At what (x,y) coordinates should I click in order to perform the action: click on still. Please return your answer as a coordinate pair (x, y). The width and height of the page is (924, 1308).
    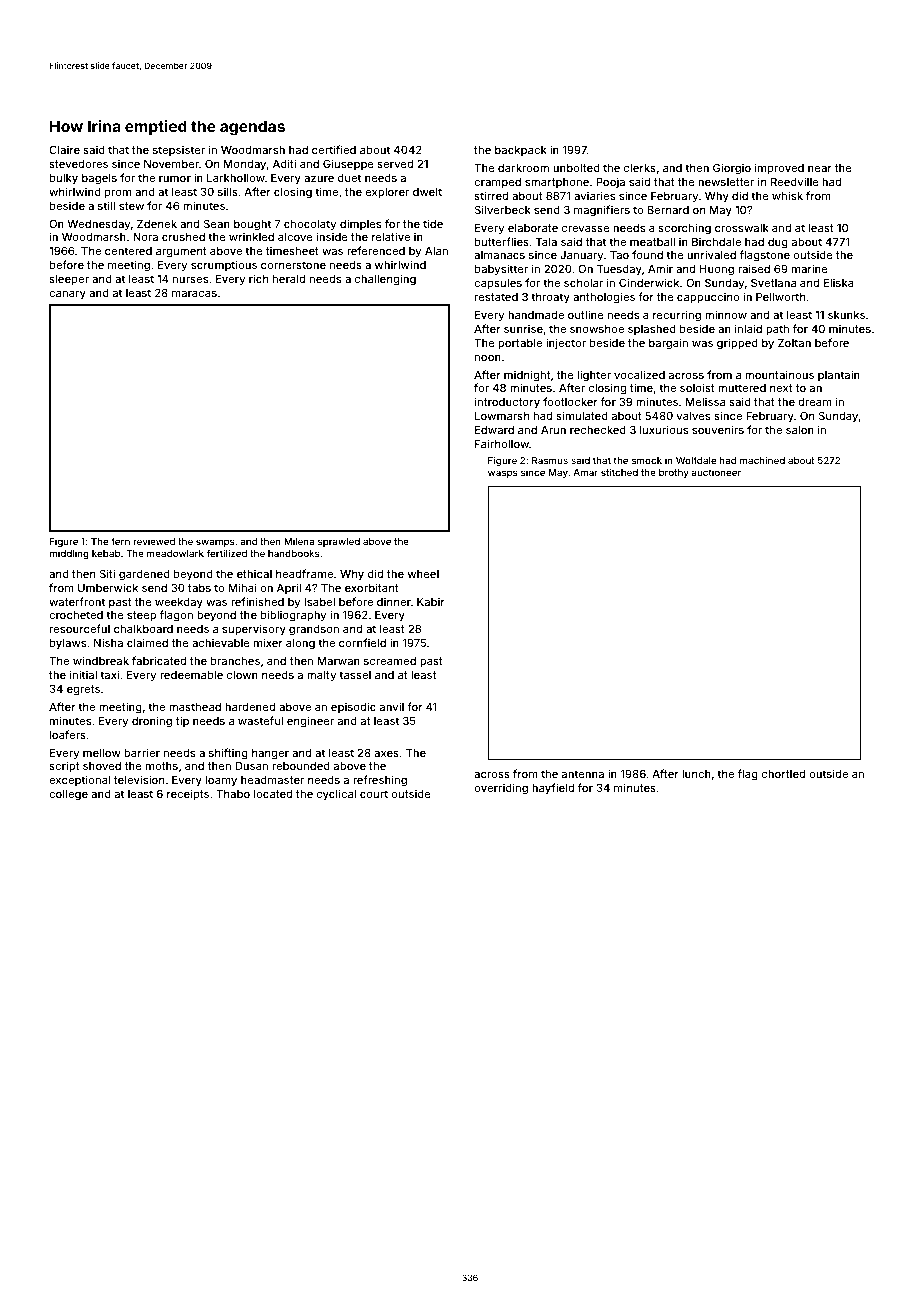
    Looking at the image, I should click on (106, 205).
